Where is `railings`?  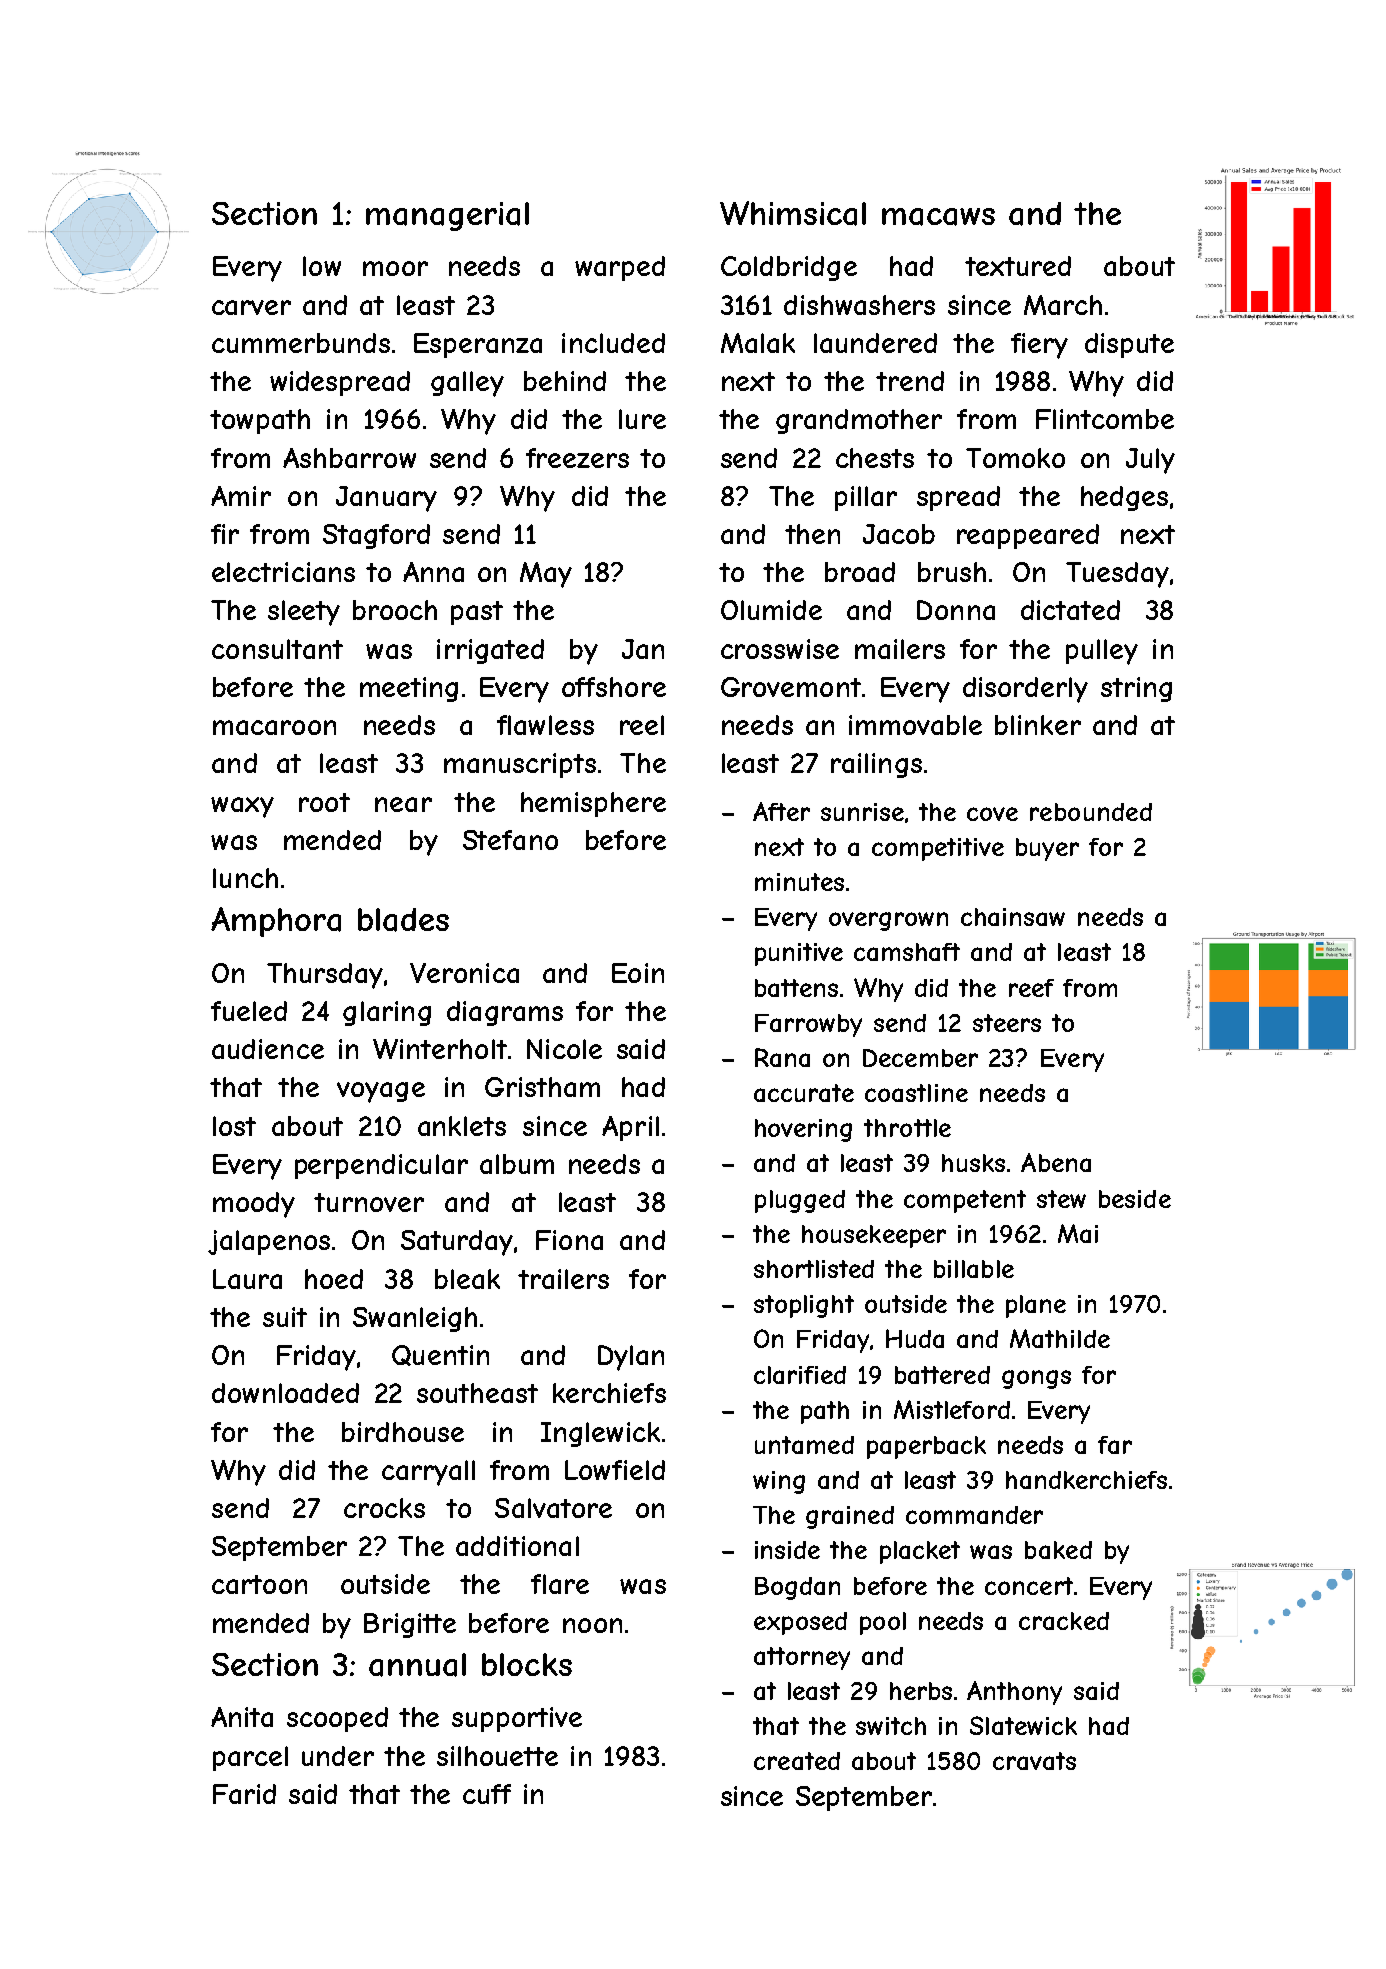 railings is located at coordinates (876, 765).
